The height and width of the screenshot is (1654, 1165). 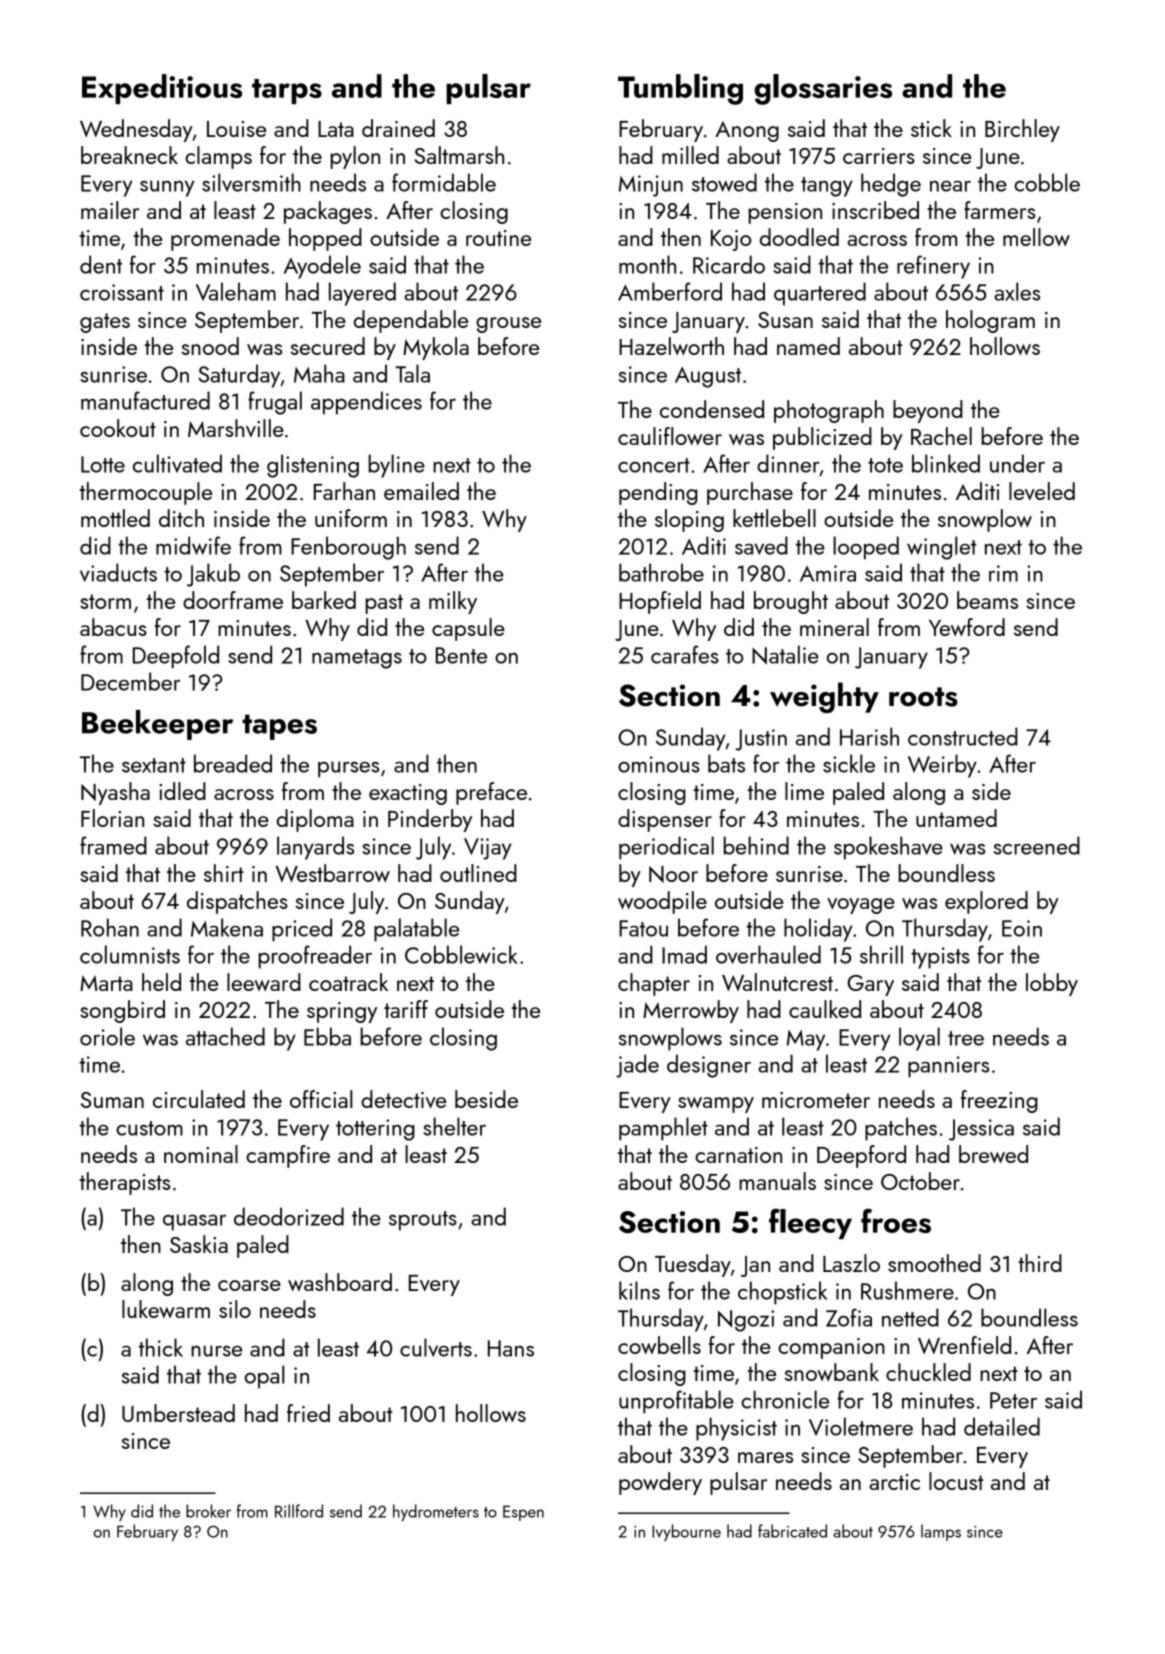 What do you see at coordinates (149, 1128) in the screenshot?
I see `custom` at bounding box center [149, 1128].
